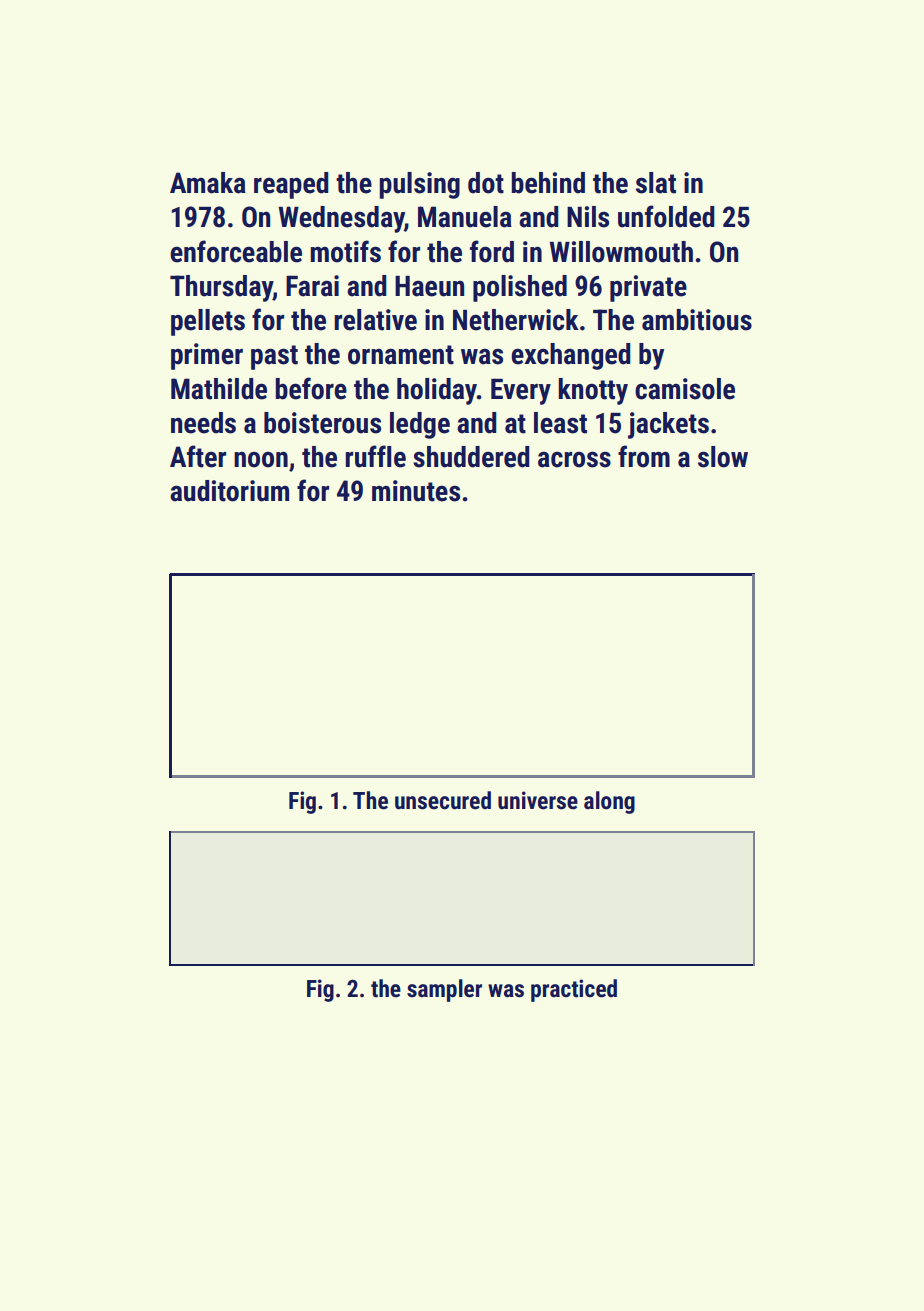 This document has height=1311, width=924. What do you see at coordinates (668, 425) in the document?
I see `jackets` at bounding box center [668, 425].
